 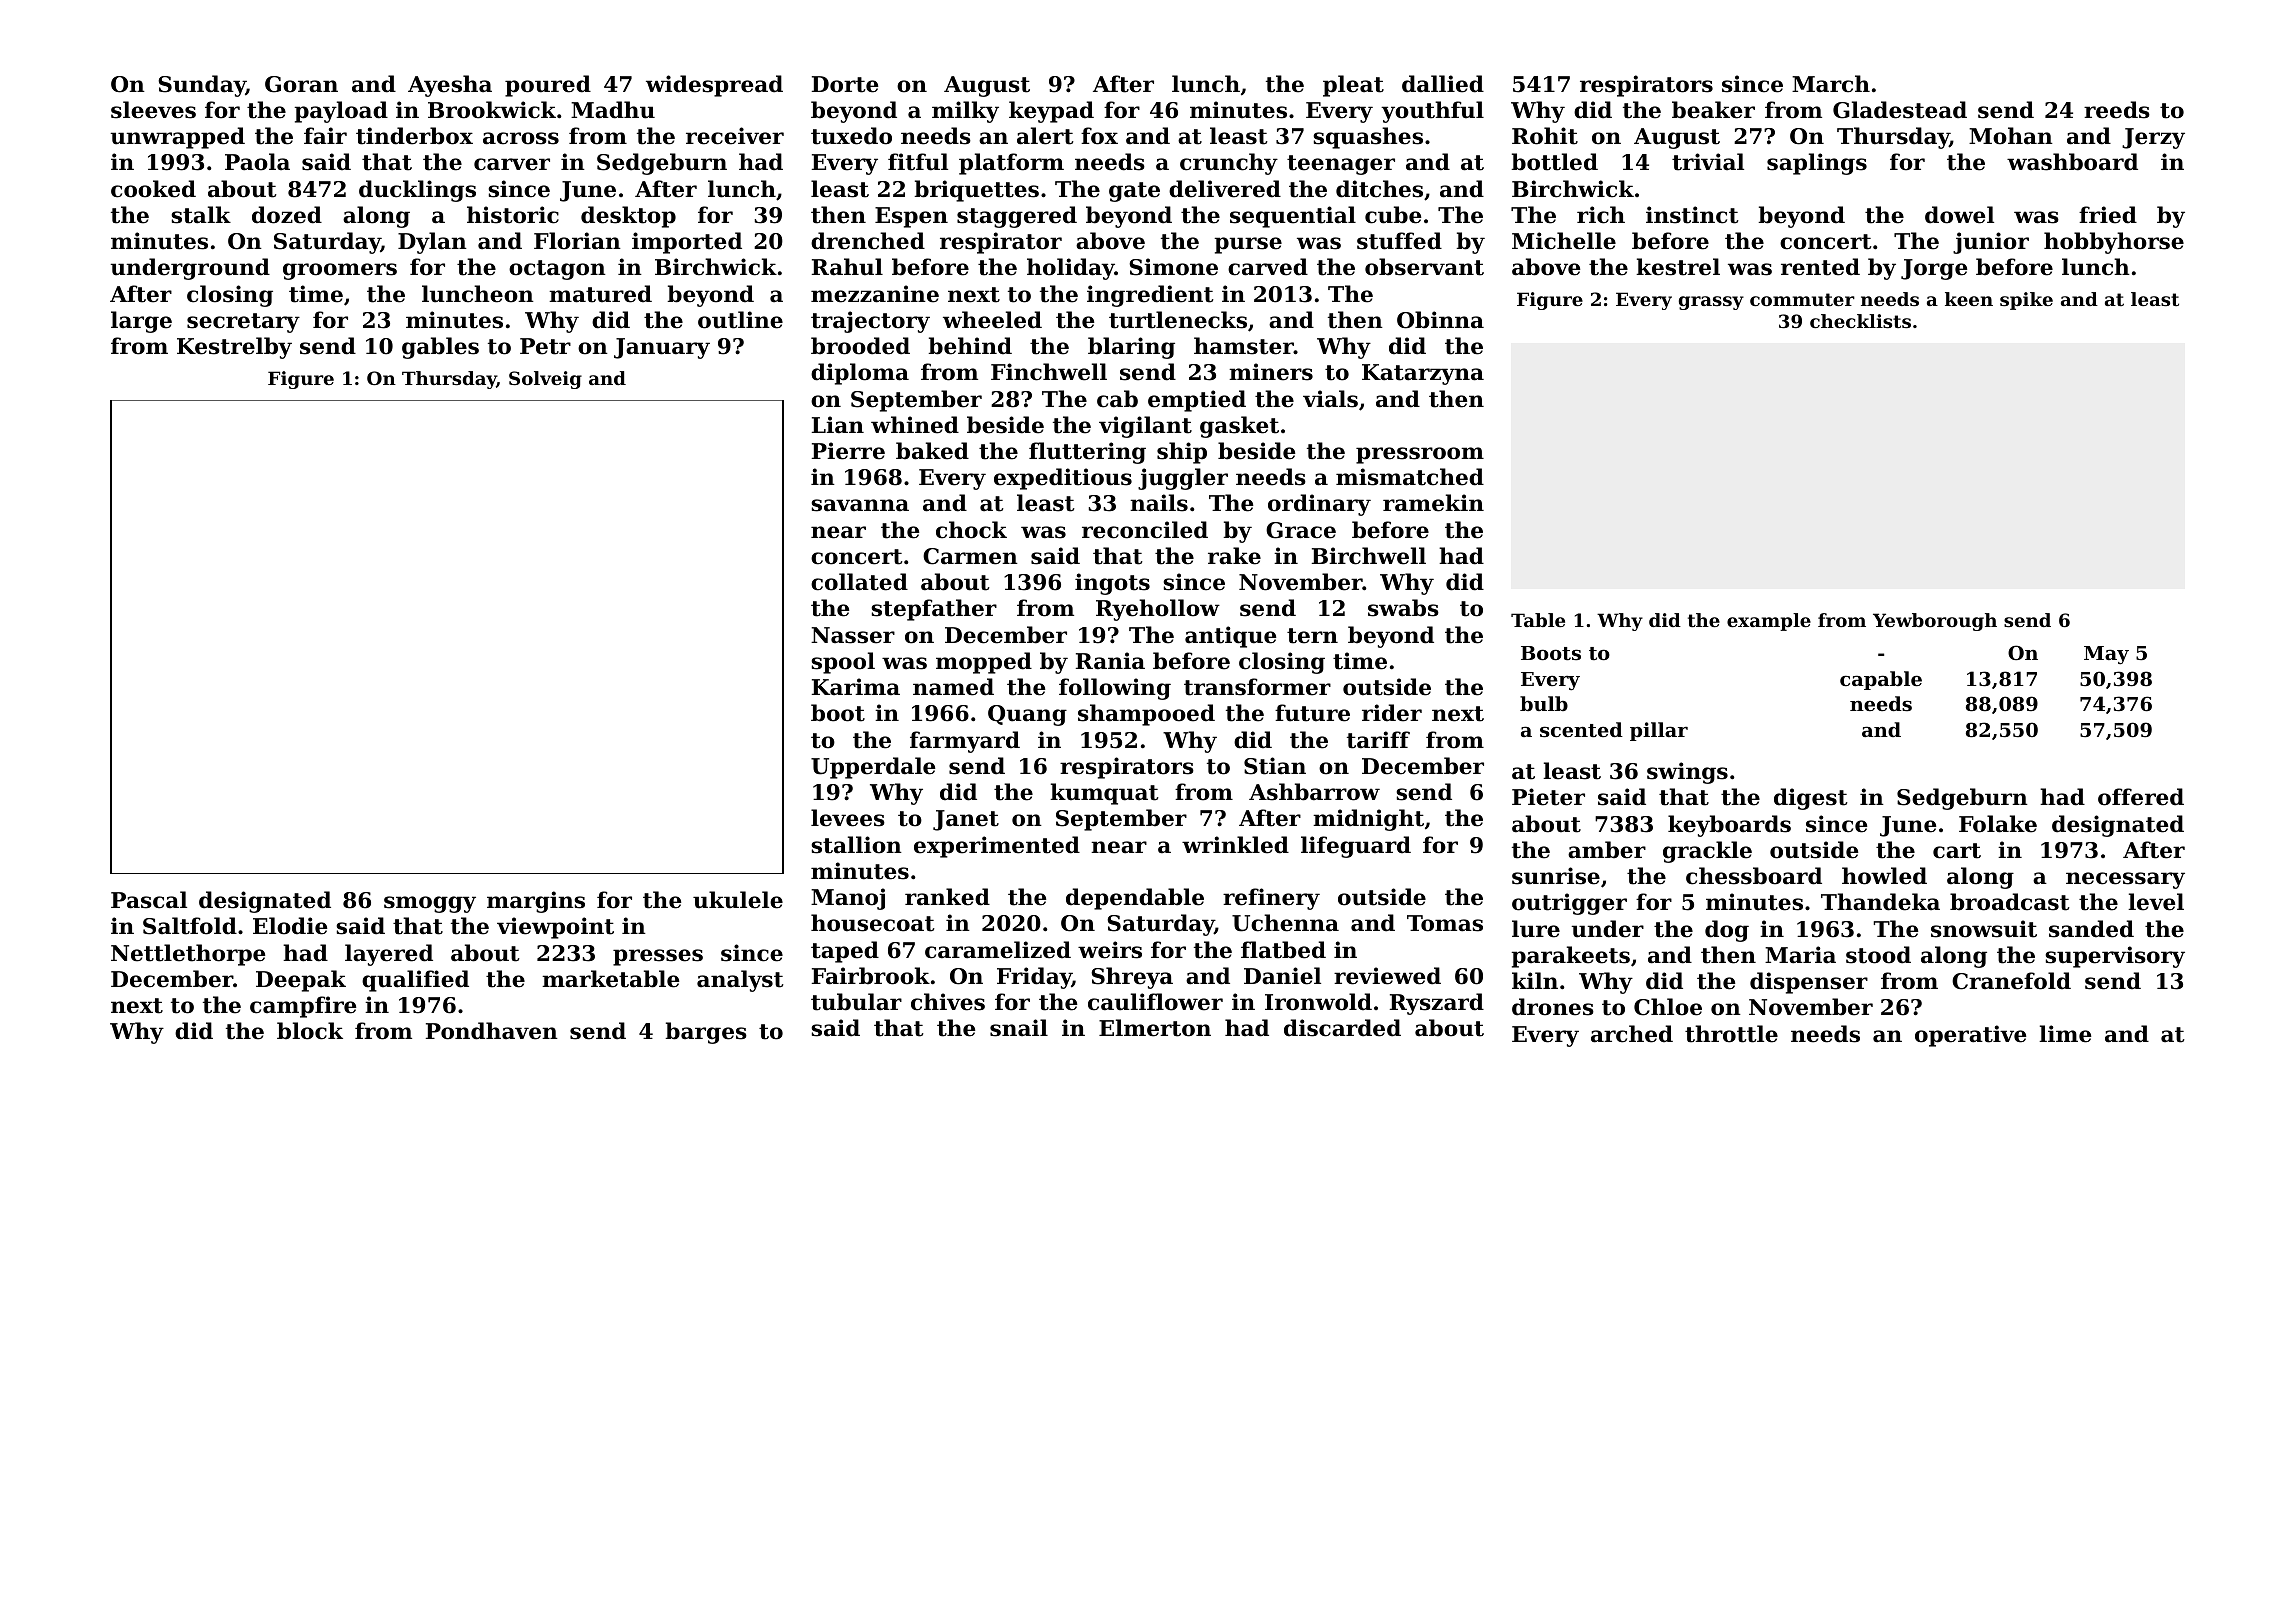 I want to click on example, so click(x=1769, y=622).
